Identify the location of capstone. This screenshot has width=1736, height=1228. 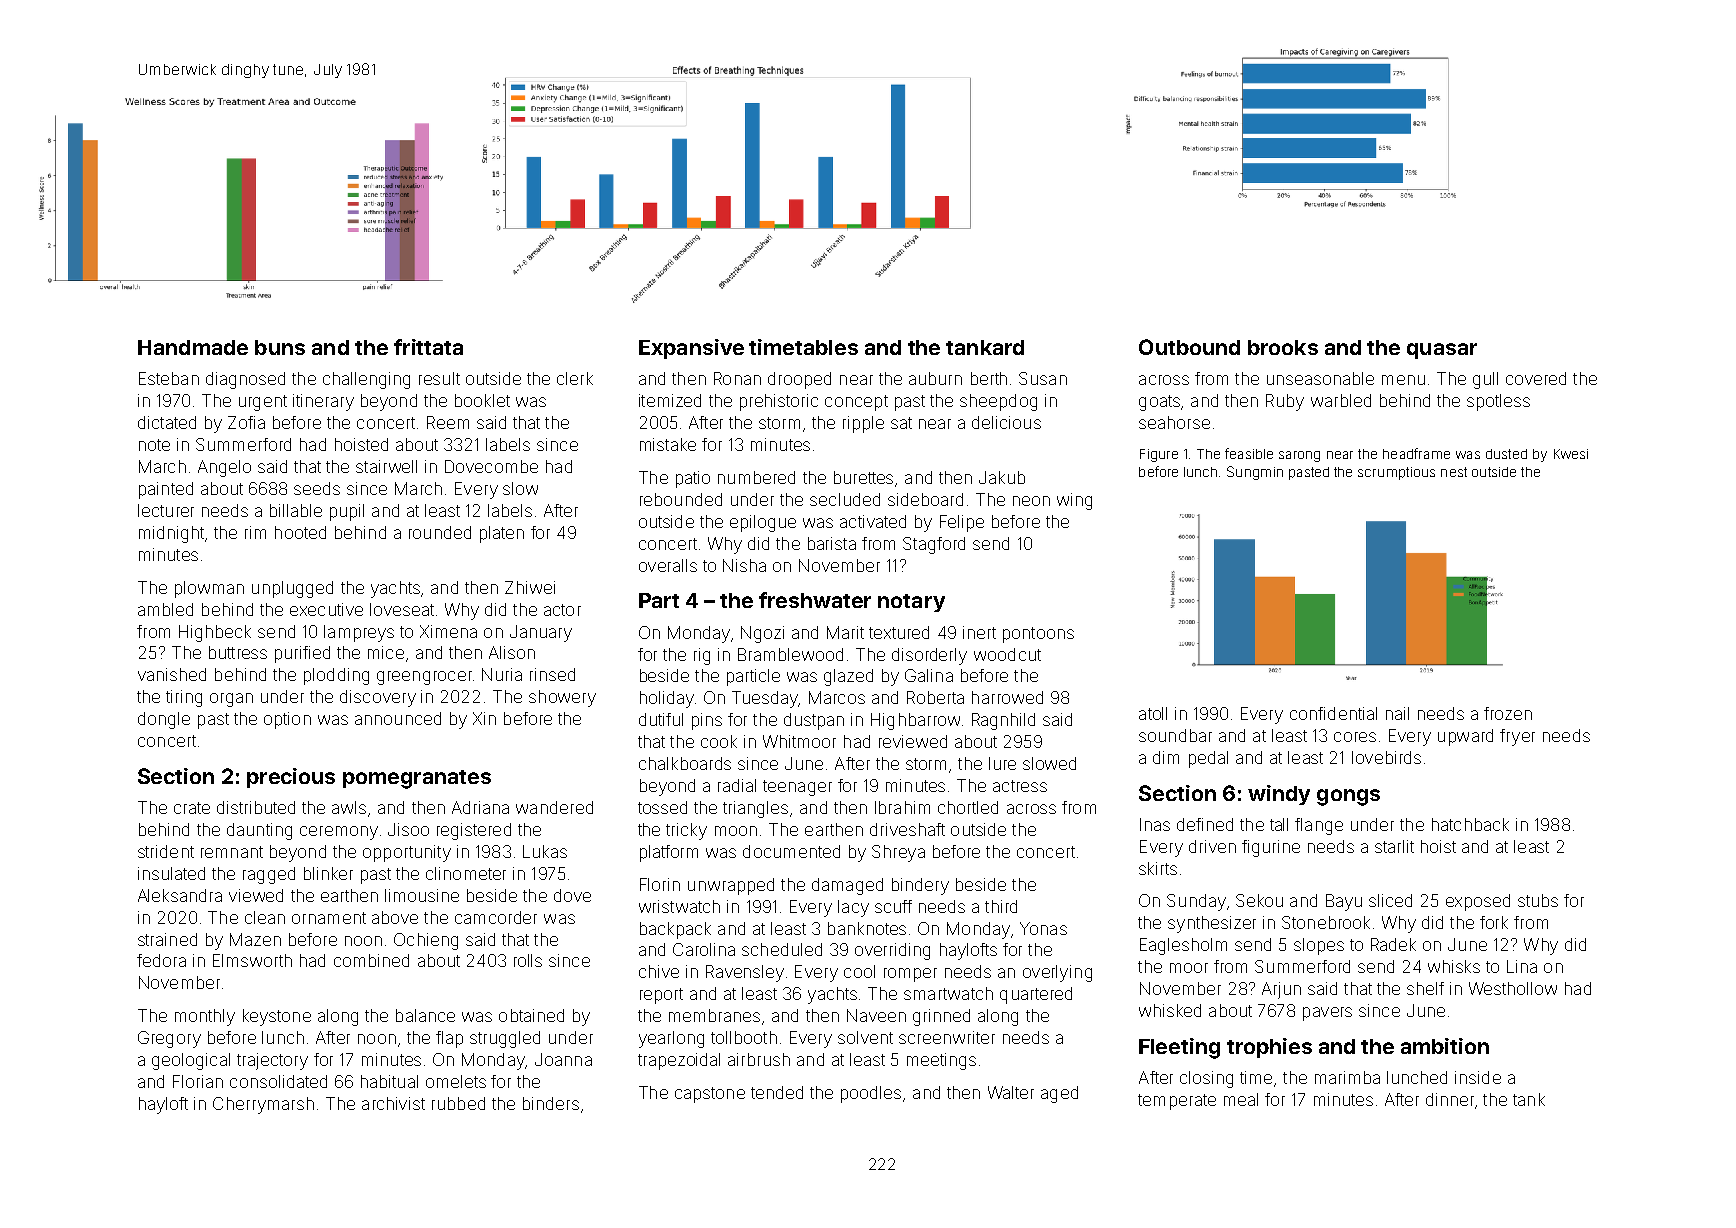
(710, 1095).
